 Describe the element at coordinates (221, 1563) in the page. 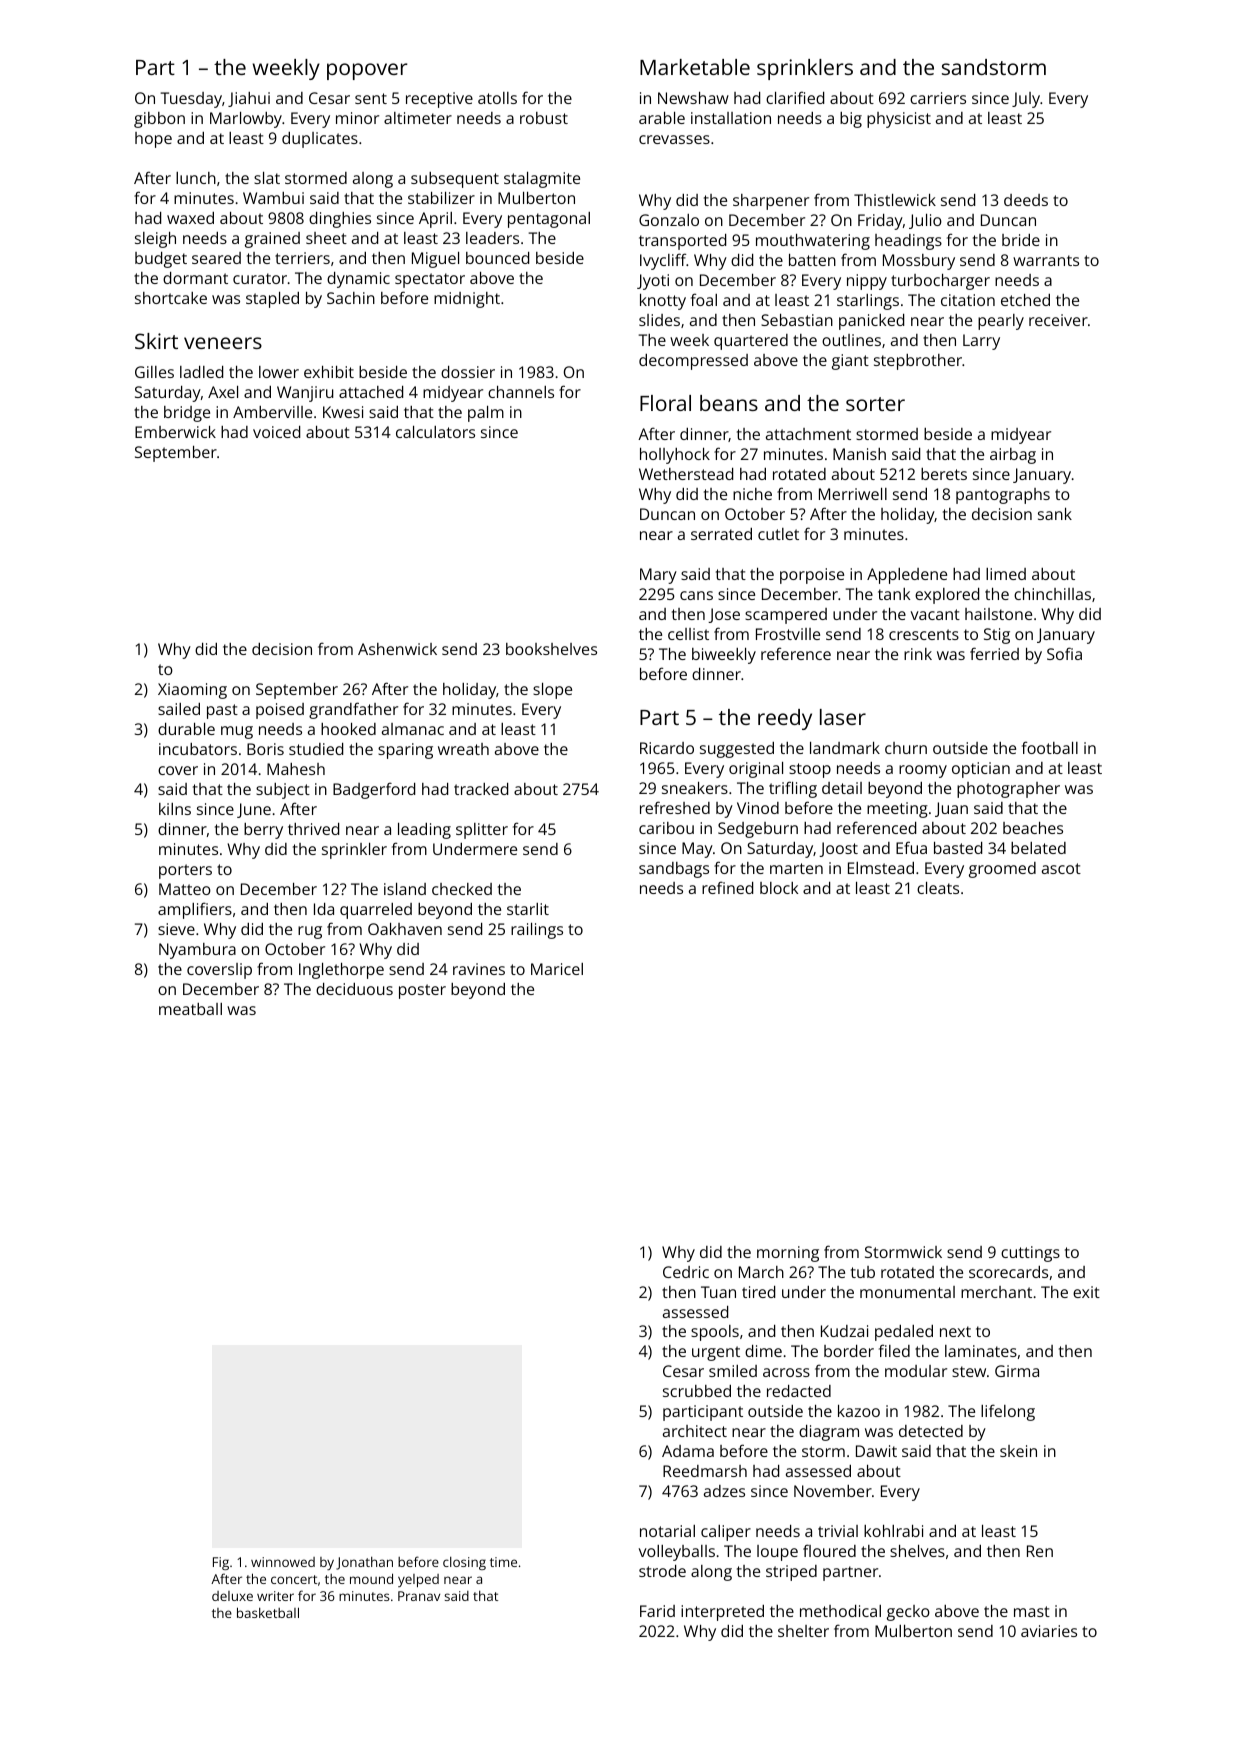

I see `Fig` at that location.
